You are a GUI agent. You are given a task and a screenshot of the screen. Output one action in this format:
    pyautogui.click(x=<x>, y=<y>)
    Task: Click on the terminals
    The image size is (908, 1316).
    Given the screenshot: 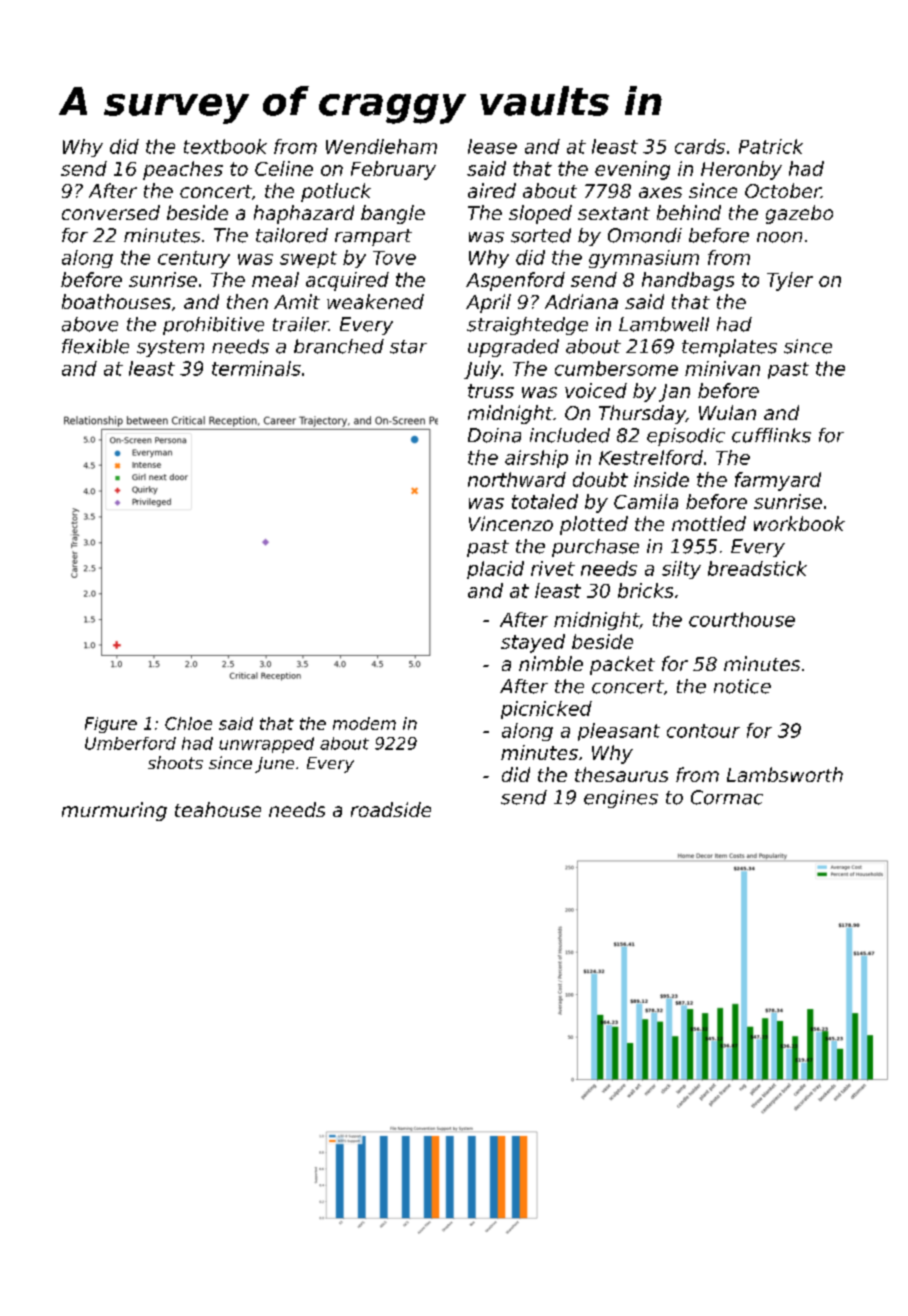 What is the action you would take?
    pyautogui.click(x=256, y=368)
